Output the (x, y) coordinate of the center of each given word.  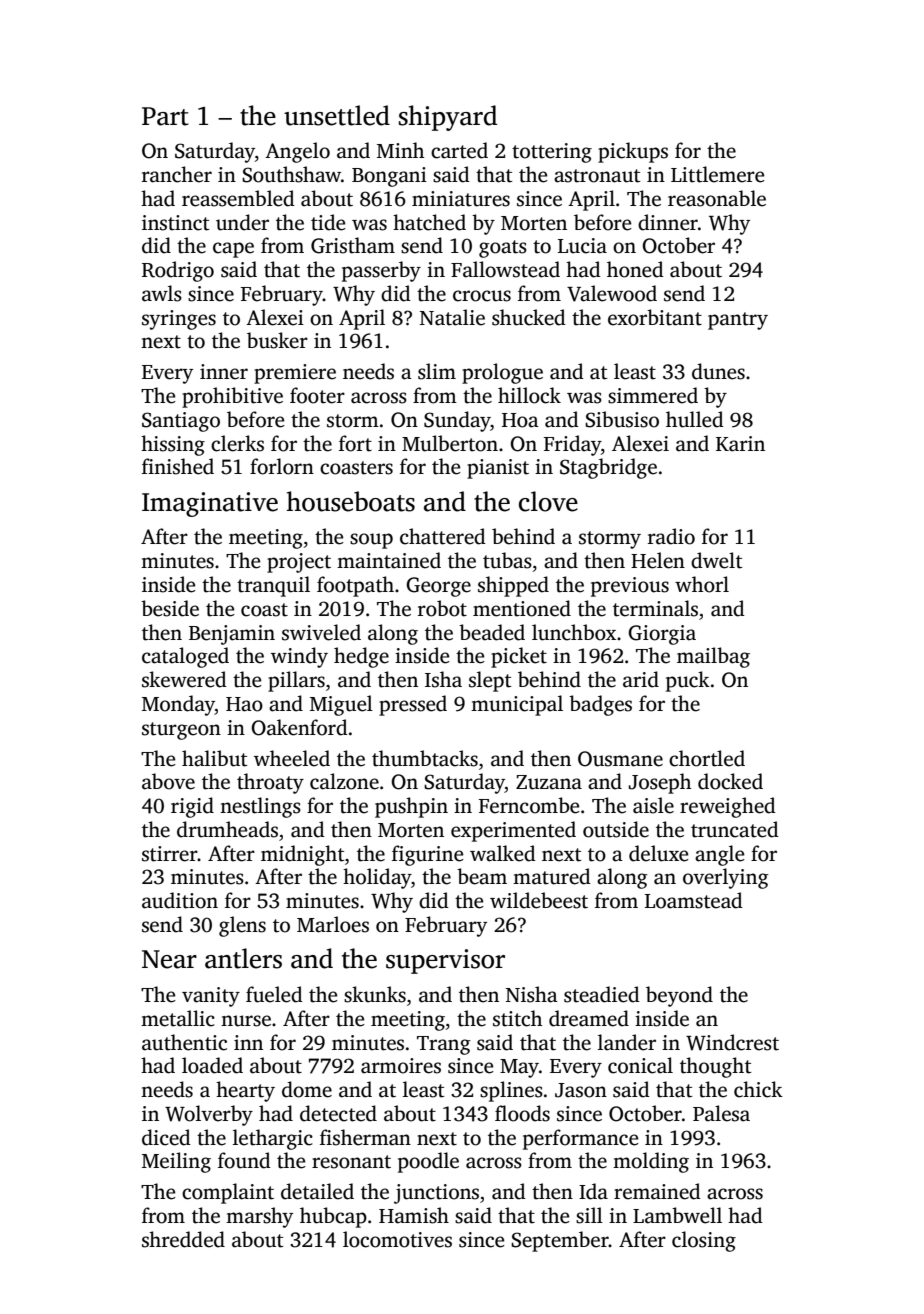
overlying (726, 878)
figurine (428, 855)
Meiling (176, 1162)
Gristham (353, 245)
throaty (270, 783)
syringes (179, 320)
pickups (633, 152)
